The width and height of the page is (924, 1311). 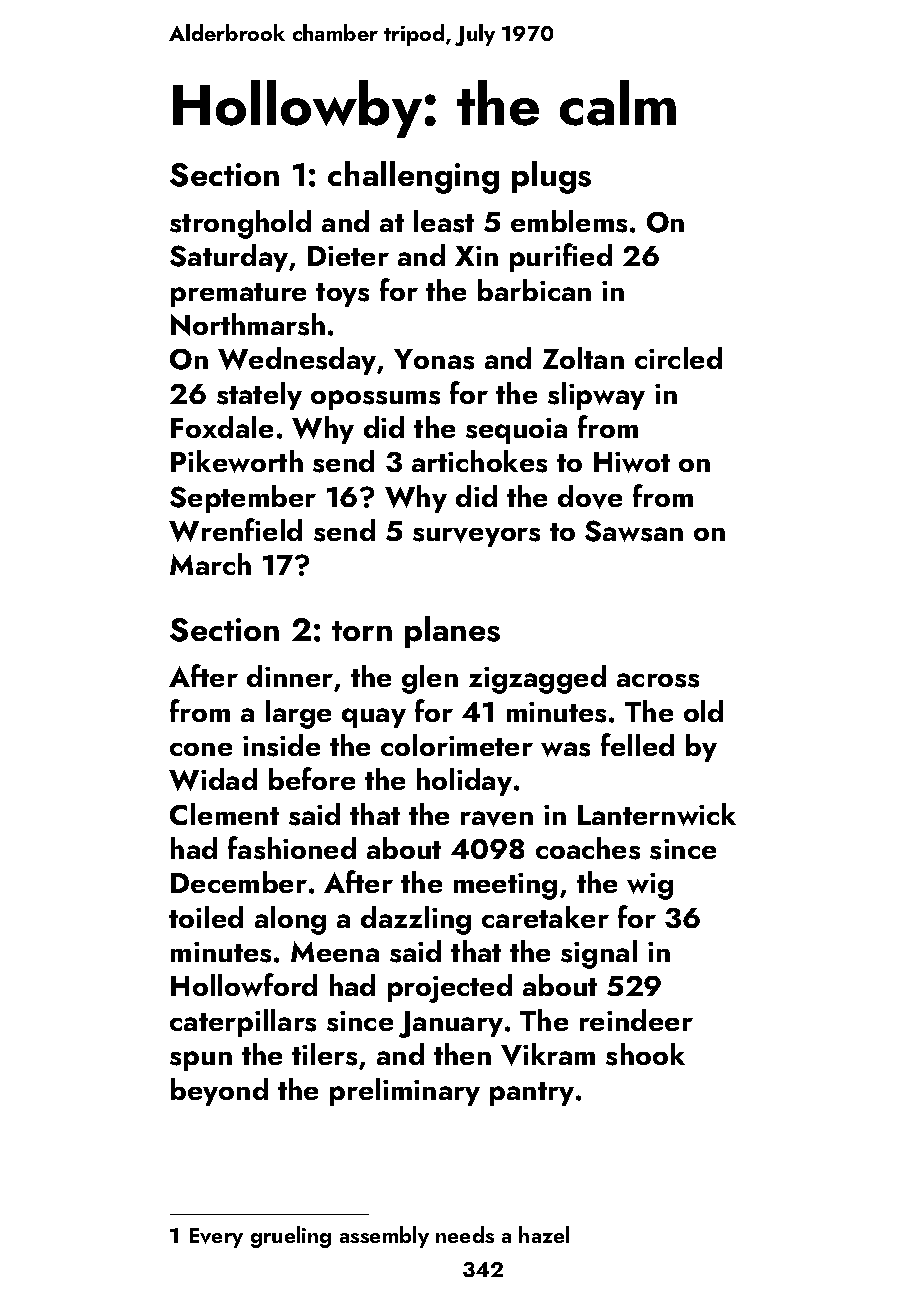 I want to click on stronghold, so click(x=240, y=224).
